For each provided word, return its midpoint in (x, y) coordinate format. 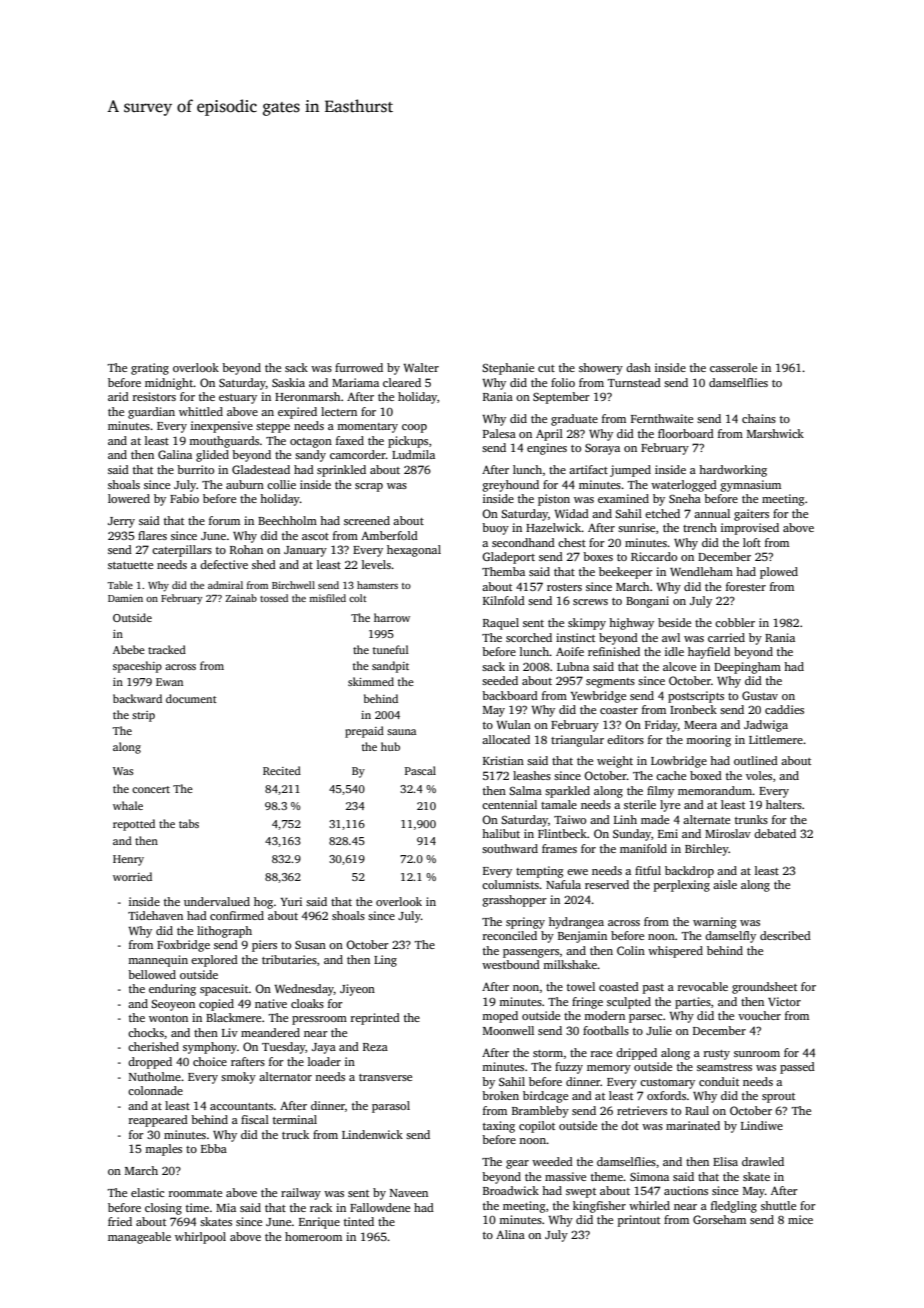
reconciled (510, 935)
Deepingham (747, 668)
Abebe (129, 649)
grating (150, 369)
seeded (500, 680)
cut (546, 368)
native (271, 1003)
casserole (733, 367)
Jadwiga (766, 726)
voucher (759, 1015)
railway (301, 1194)
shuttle (778, 1205)
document (191, 698)
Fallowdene (380, 1207)
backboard (510, 695)
